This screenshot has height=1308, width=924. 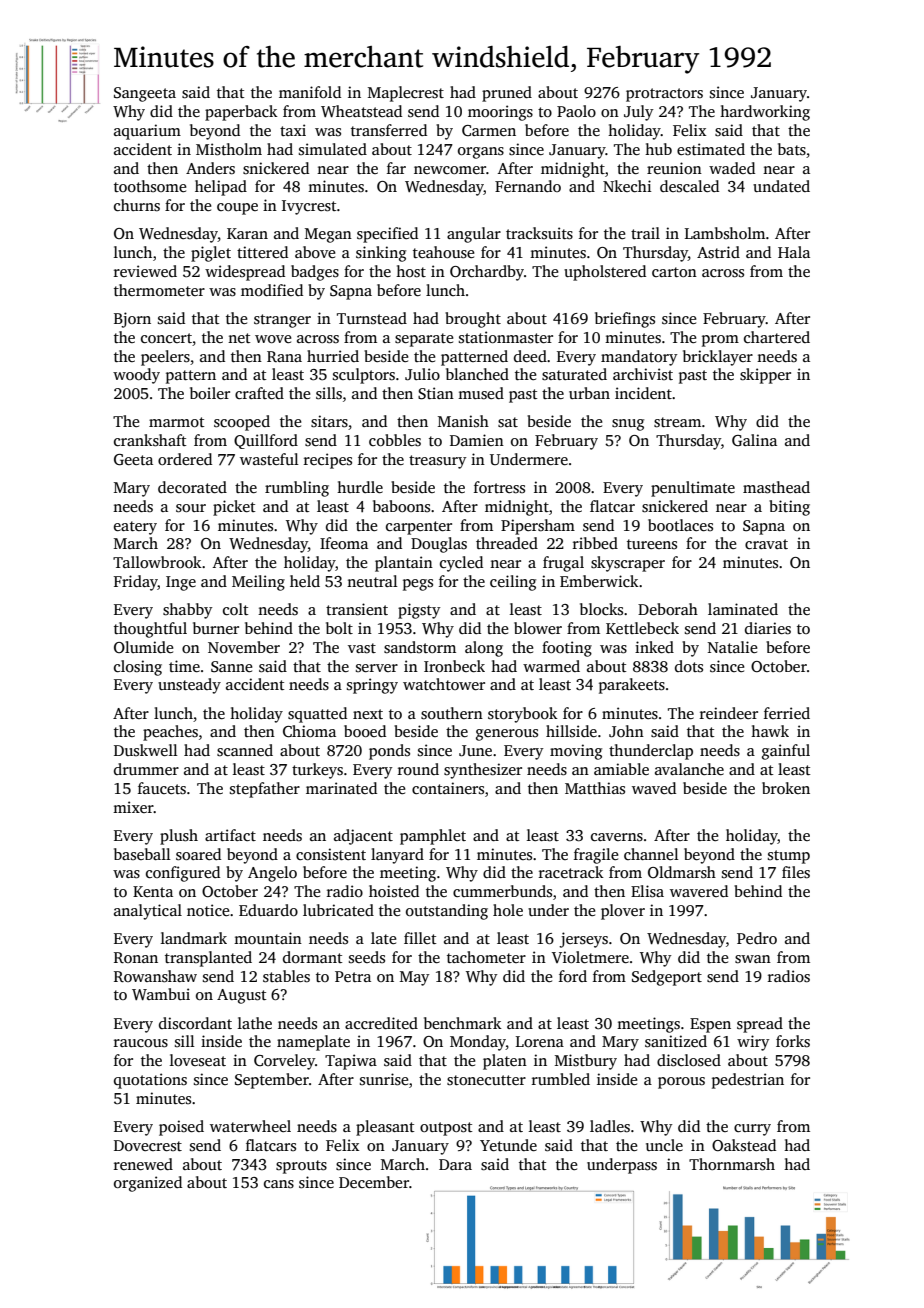 What do you see at coordinates (765, 113) in the screenshot?
I see `hardworking` at bounding box center [765, 113].
